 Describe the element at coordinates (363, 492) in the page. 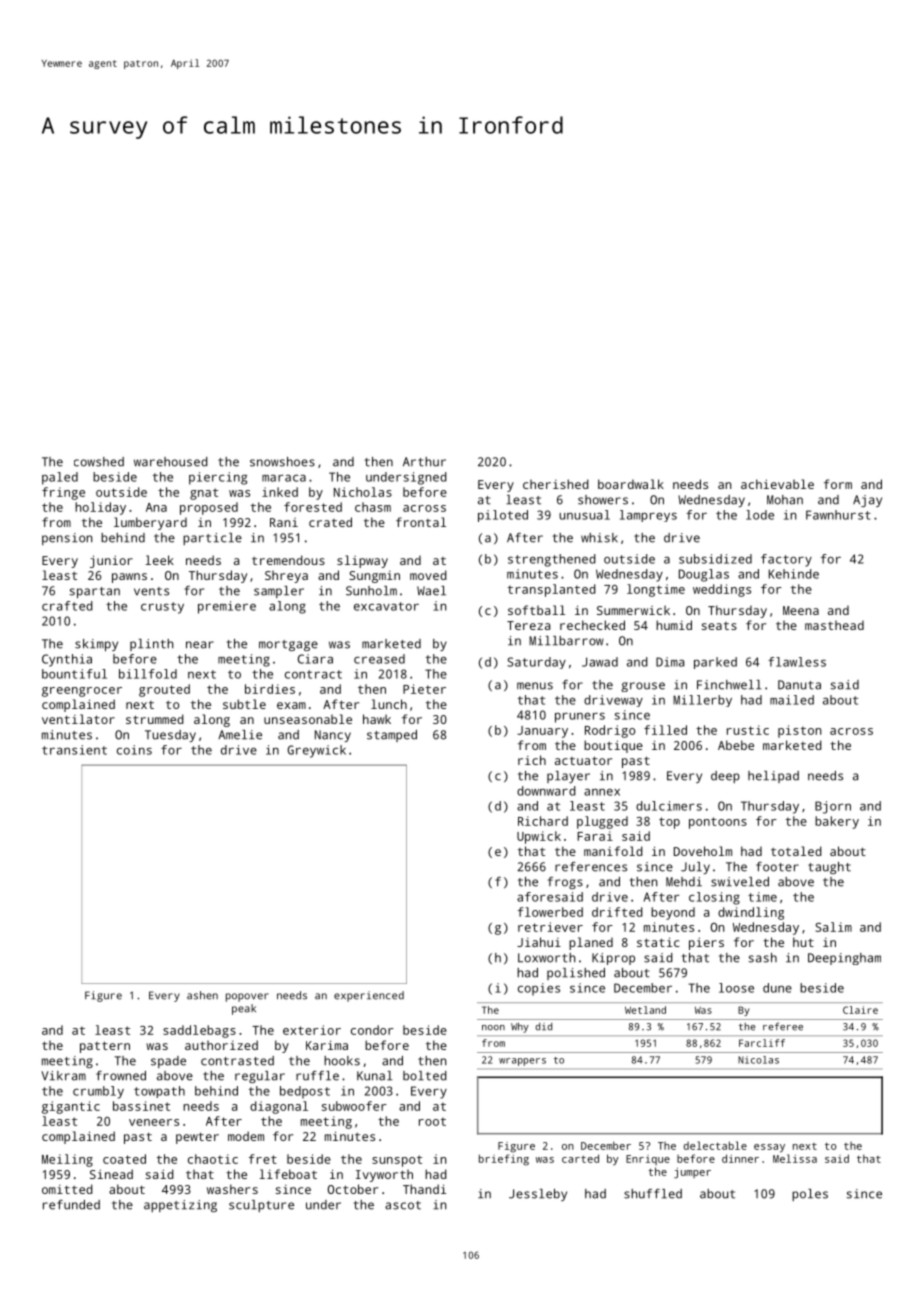

I see `Nicholas` at that location.
